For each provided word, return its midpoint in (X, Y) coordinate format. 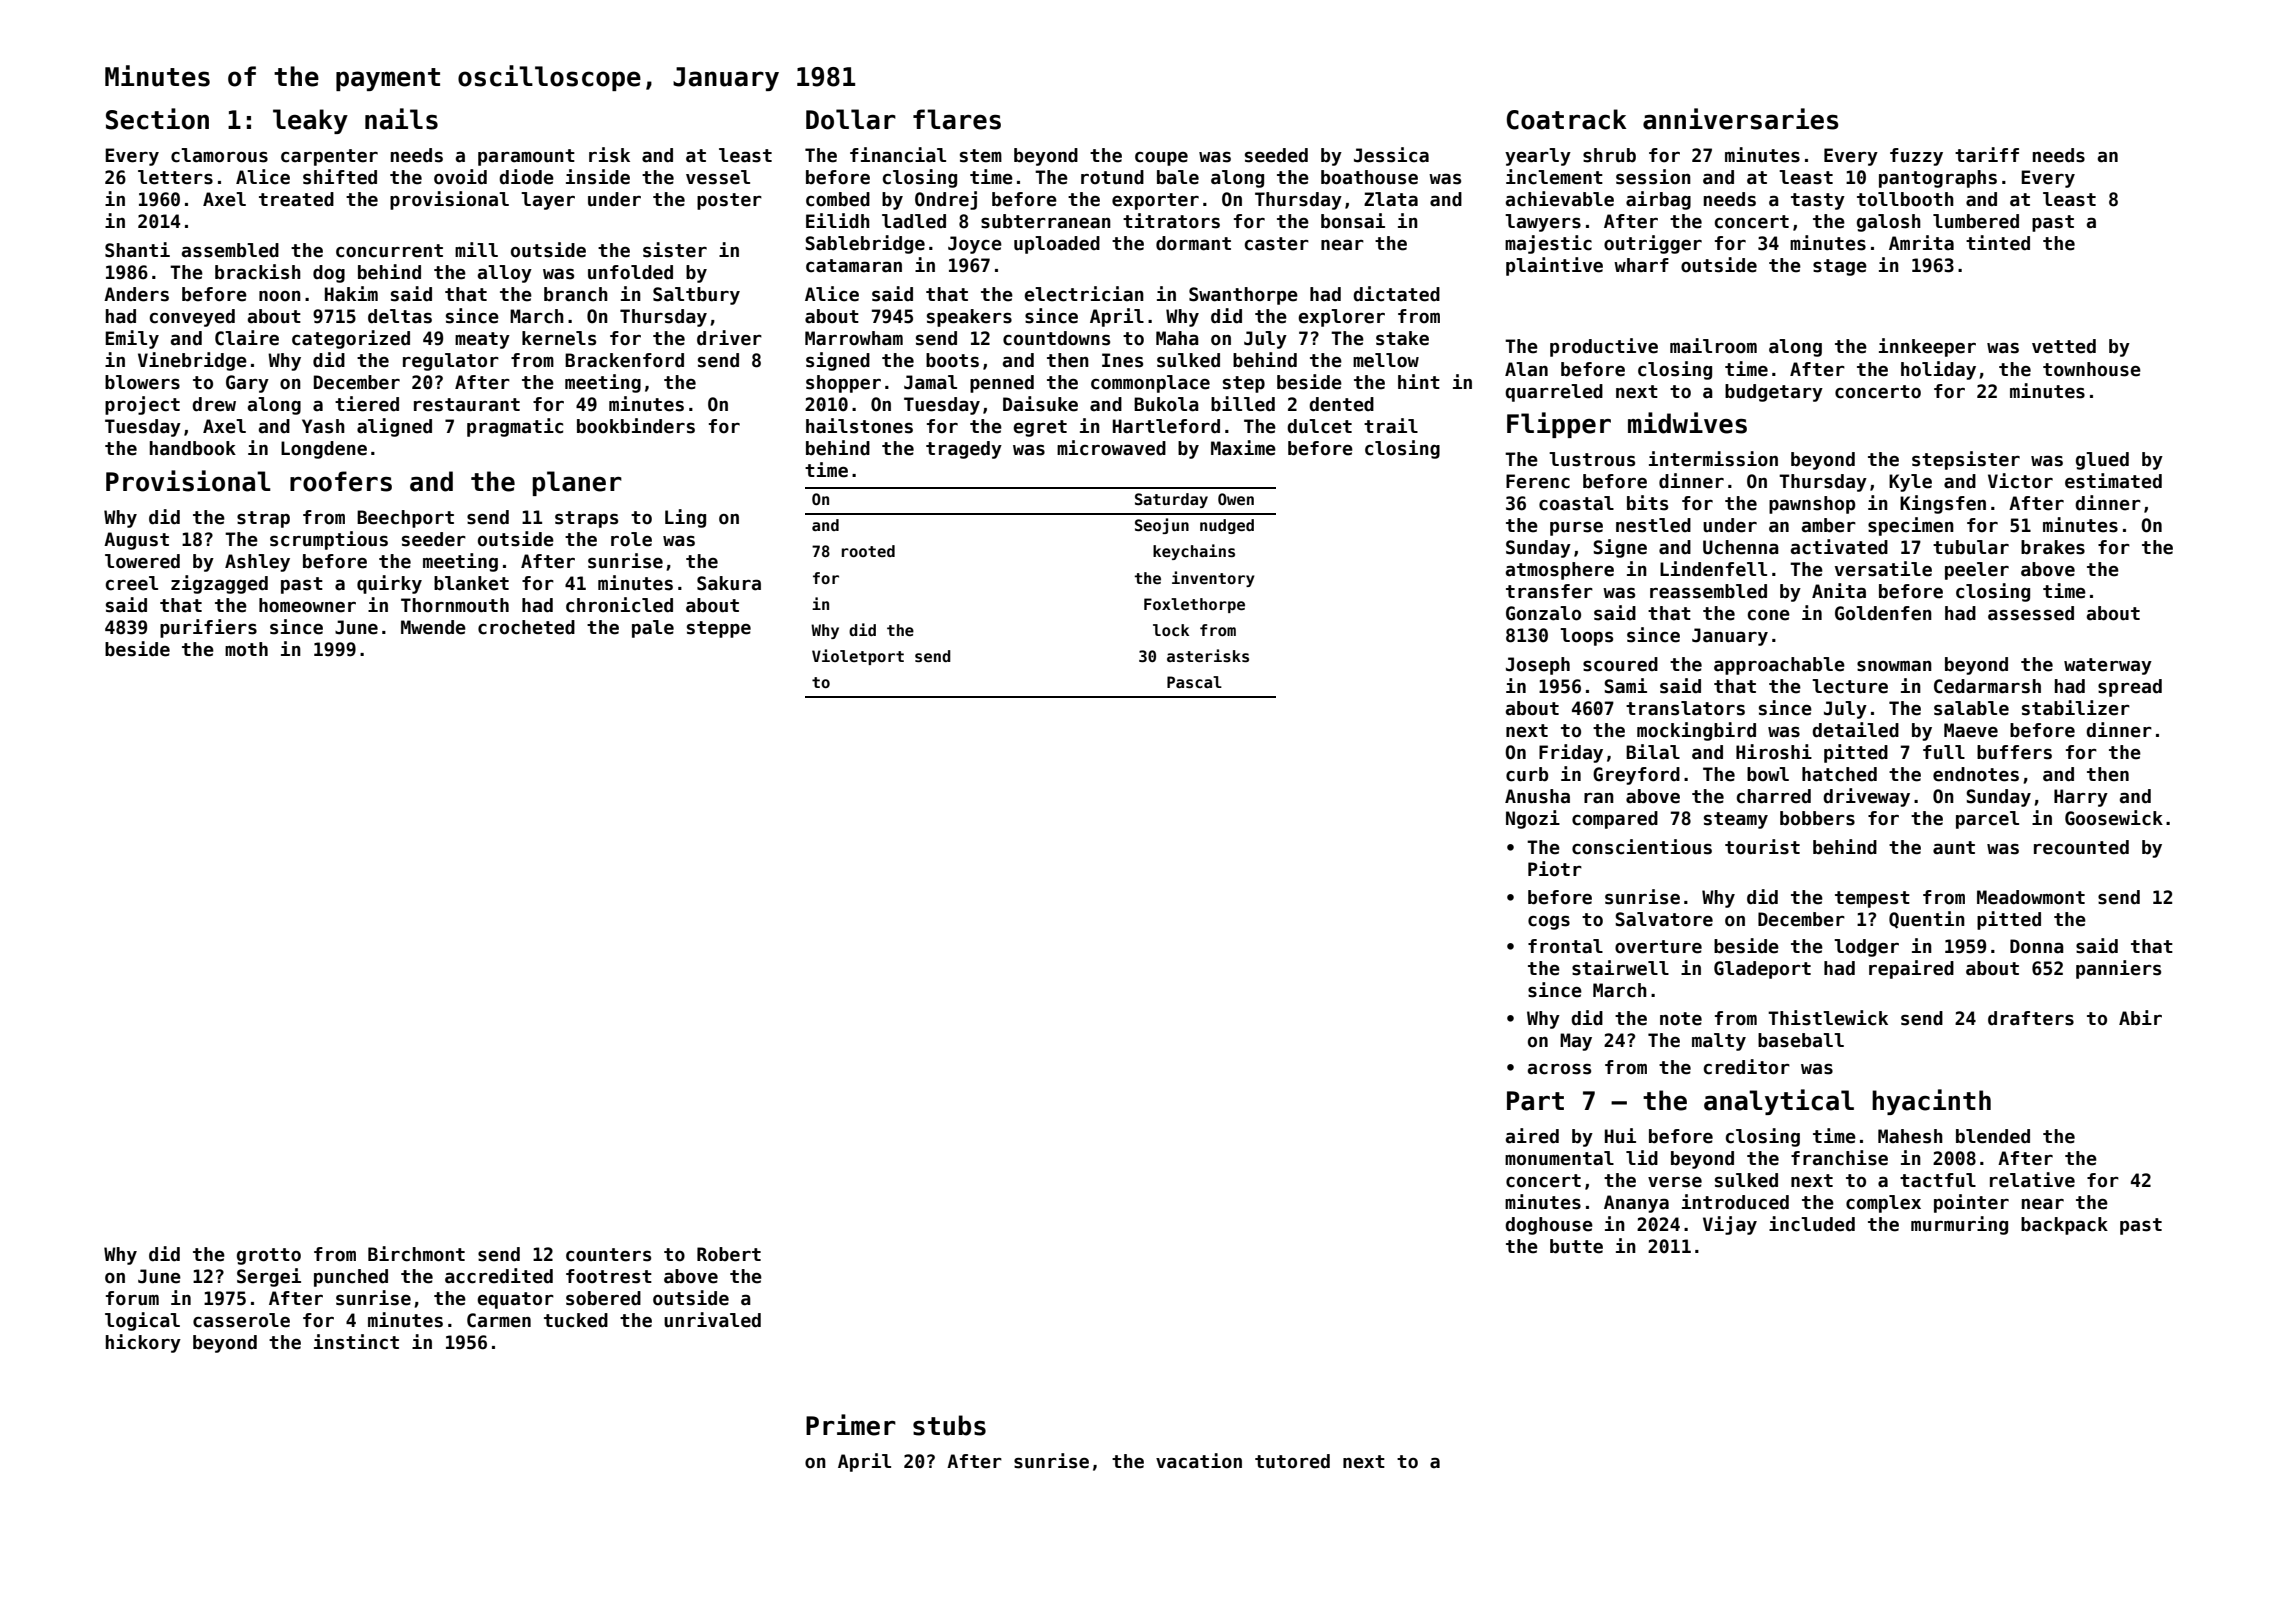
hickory (143, 1343)
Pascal (1194, 682)
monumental (1559, 1158)
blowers (142, 382)
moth (246, 649)
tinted (1998, 243)
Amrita (1921, 243)
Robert (729, 1254)
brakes (2053, 547)
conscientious (1642, 847)
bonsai (1353, 221)
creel (132, 583)
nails (401, 119)
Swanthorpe (1243, 296)
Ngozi (1533, 819)
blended (1993, 1136)
